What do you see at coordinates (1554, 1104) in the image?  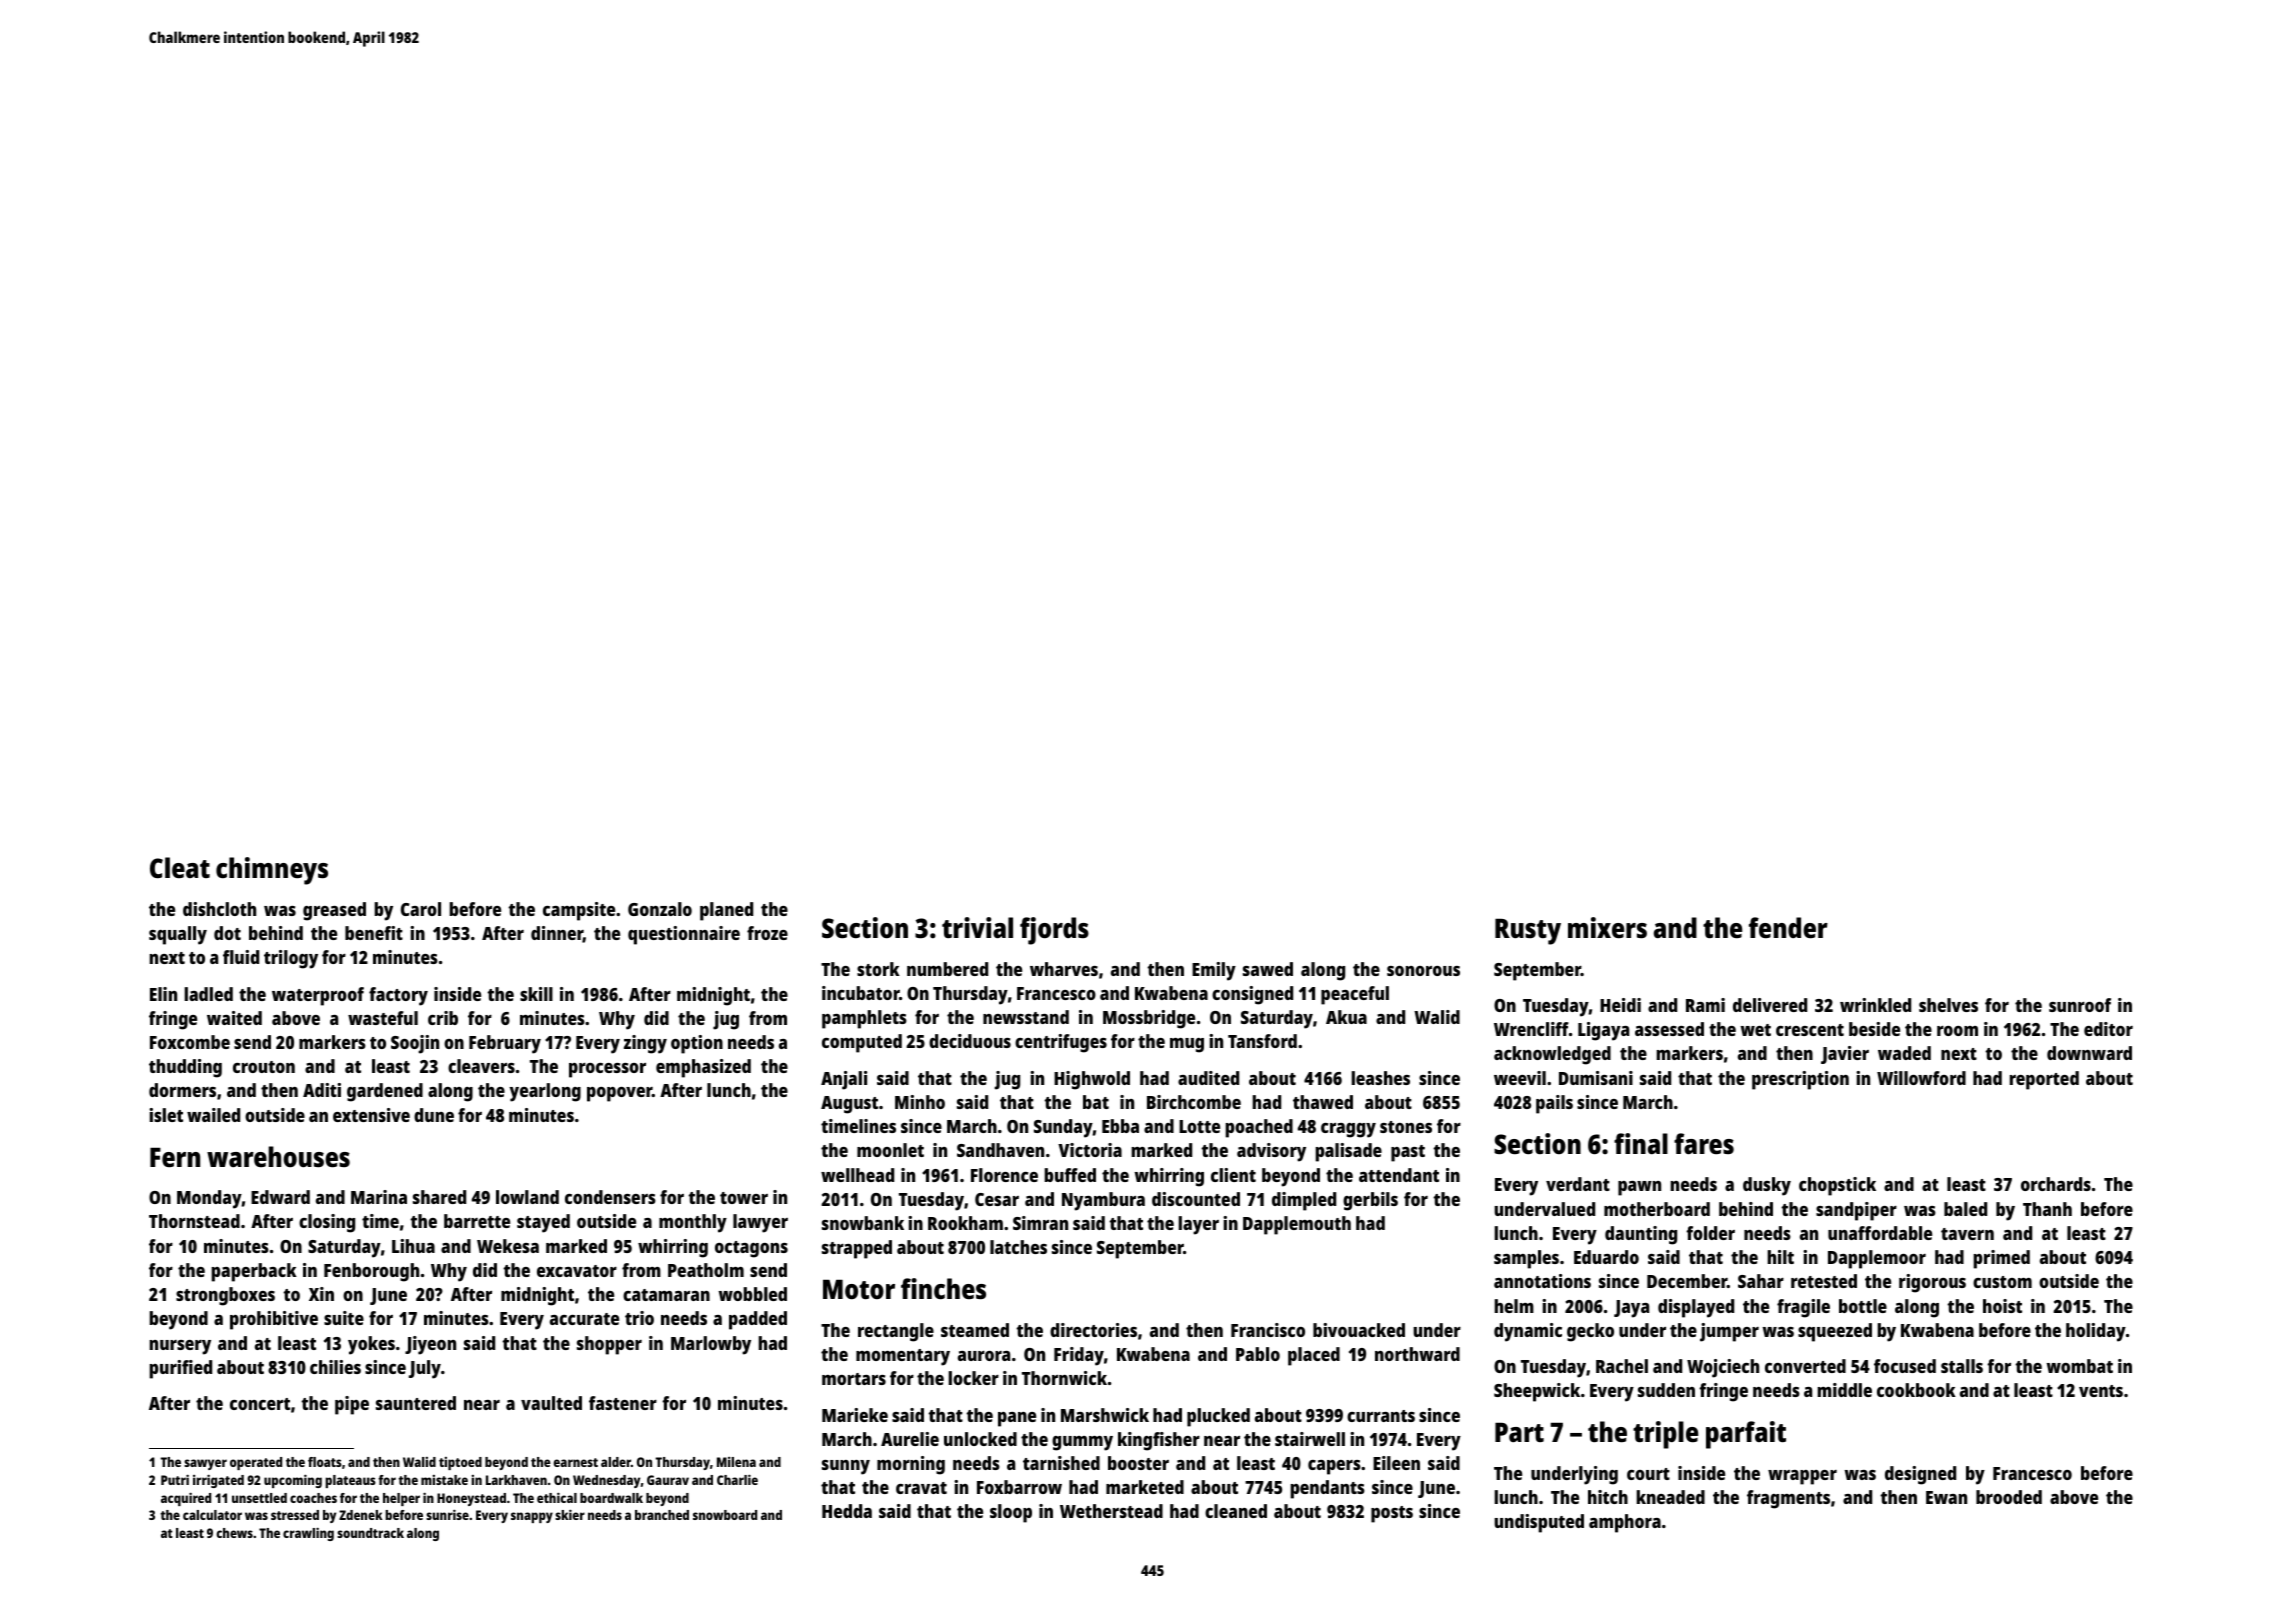 I see `pails` at bounding box center [1554, 1104].
